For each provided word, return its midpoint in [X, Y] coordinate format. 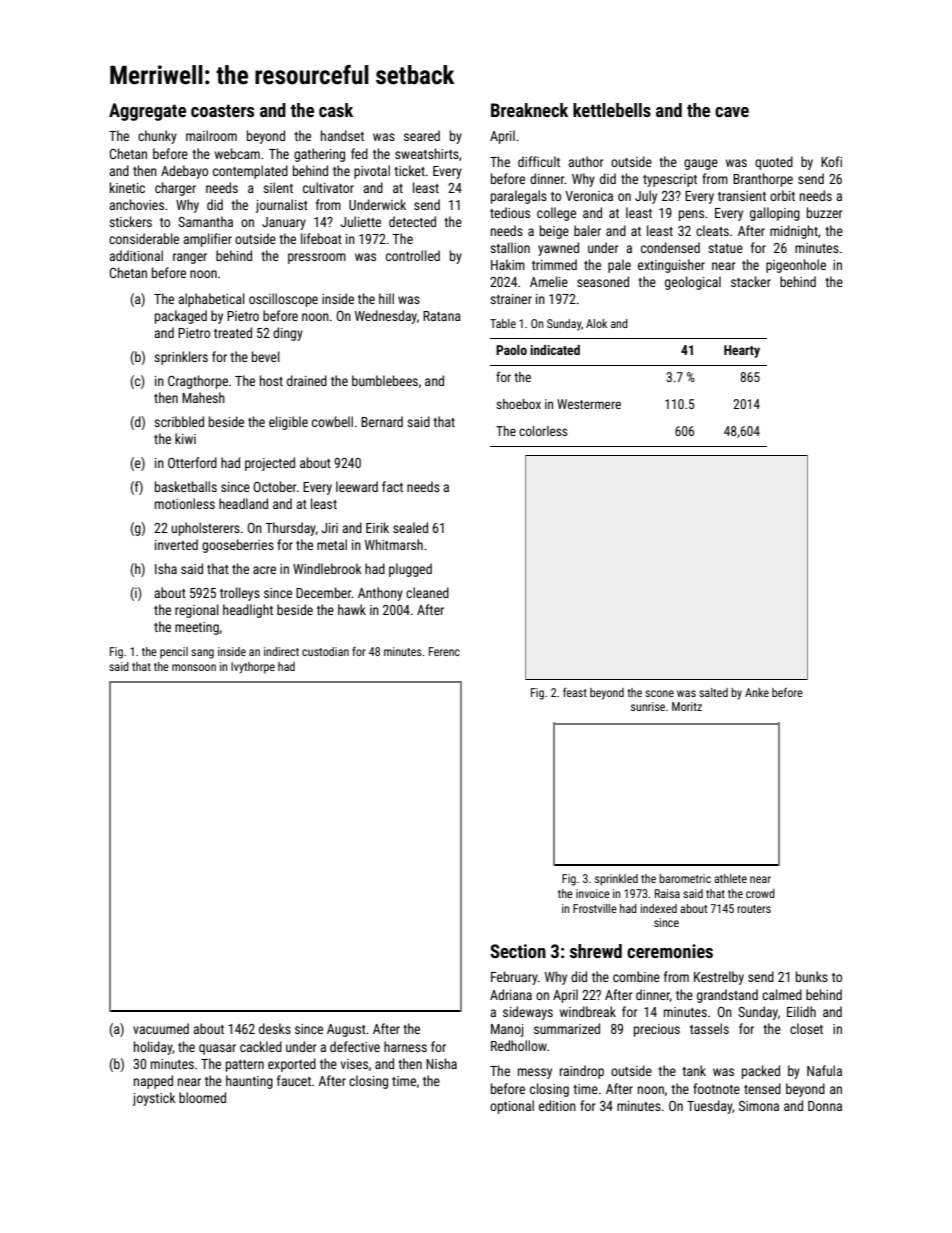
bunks [812, 976]
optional [512, 1107]
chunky [157, 137]
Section [518, 951]
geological [693, 283]
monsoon [194, 667]
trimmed [554, 264]
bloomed [202, 1097]
